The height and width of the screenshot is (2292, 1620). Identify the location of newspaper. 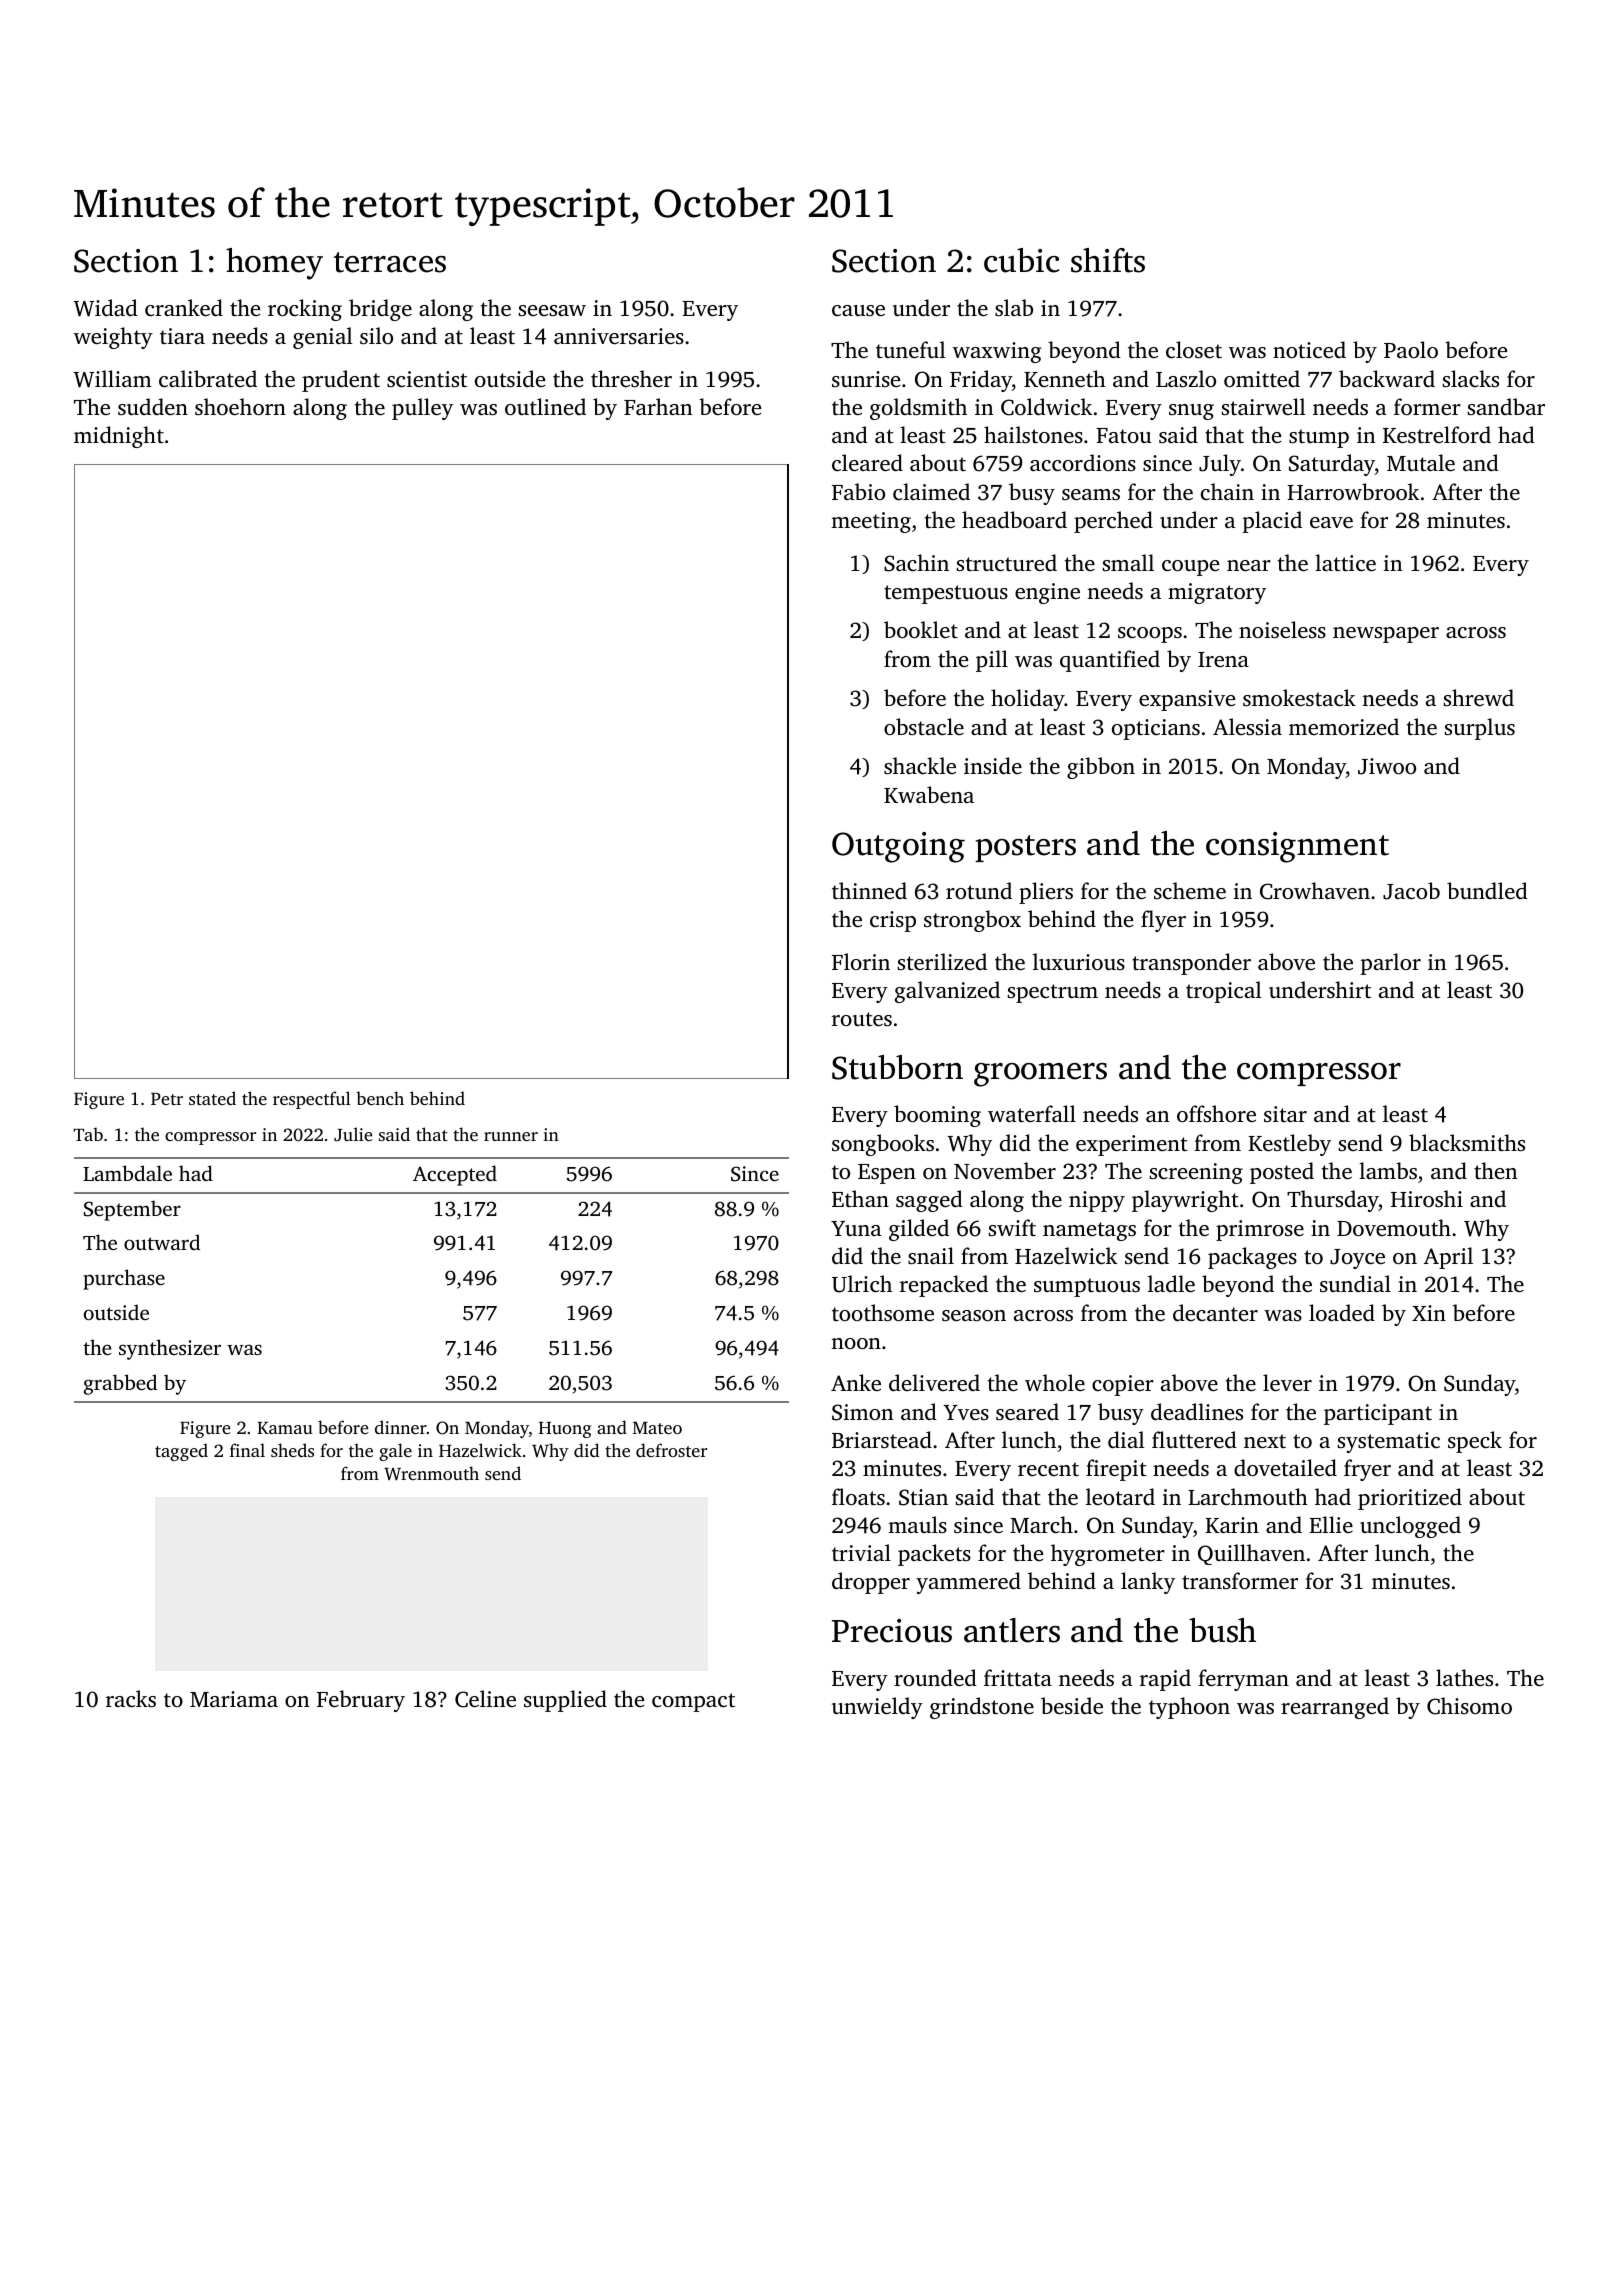
(1386, 635).
